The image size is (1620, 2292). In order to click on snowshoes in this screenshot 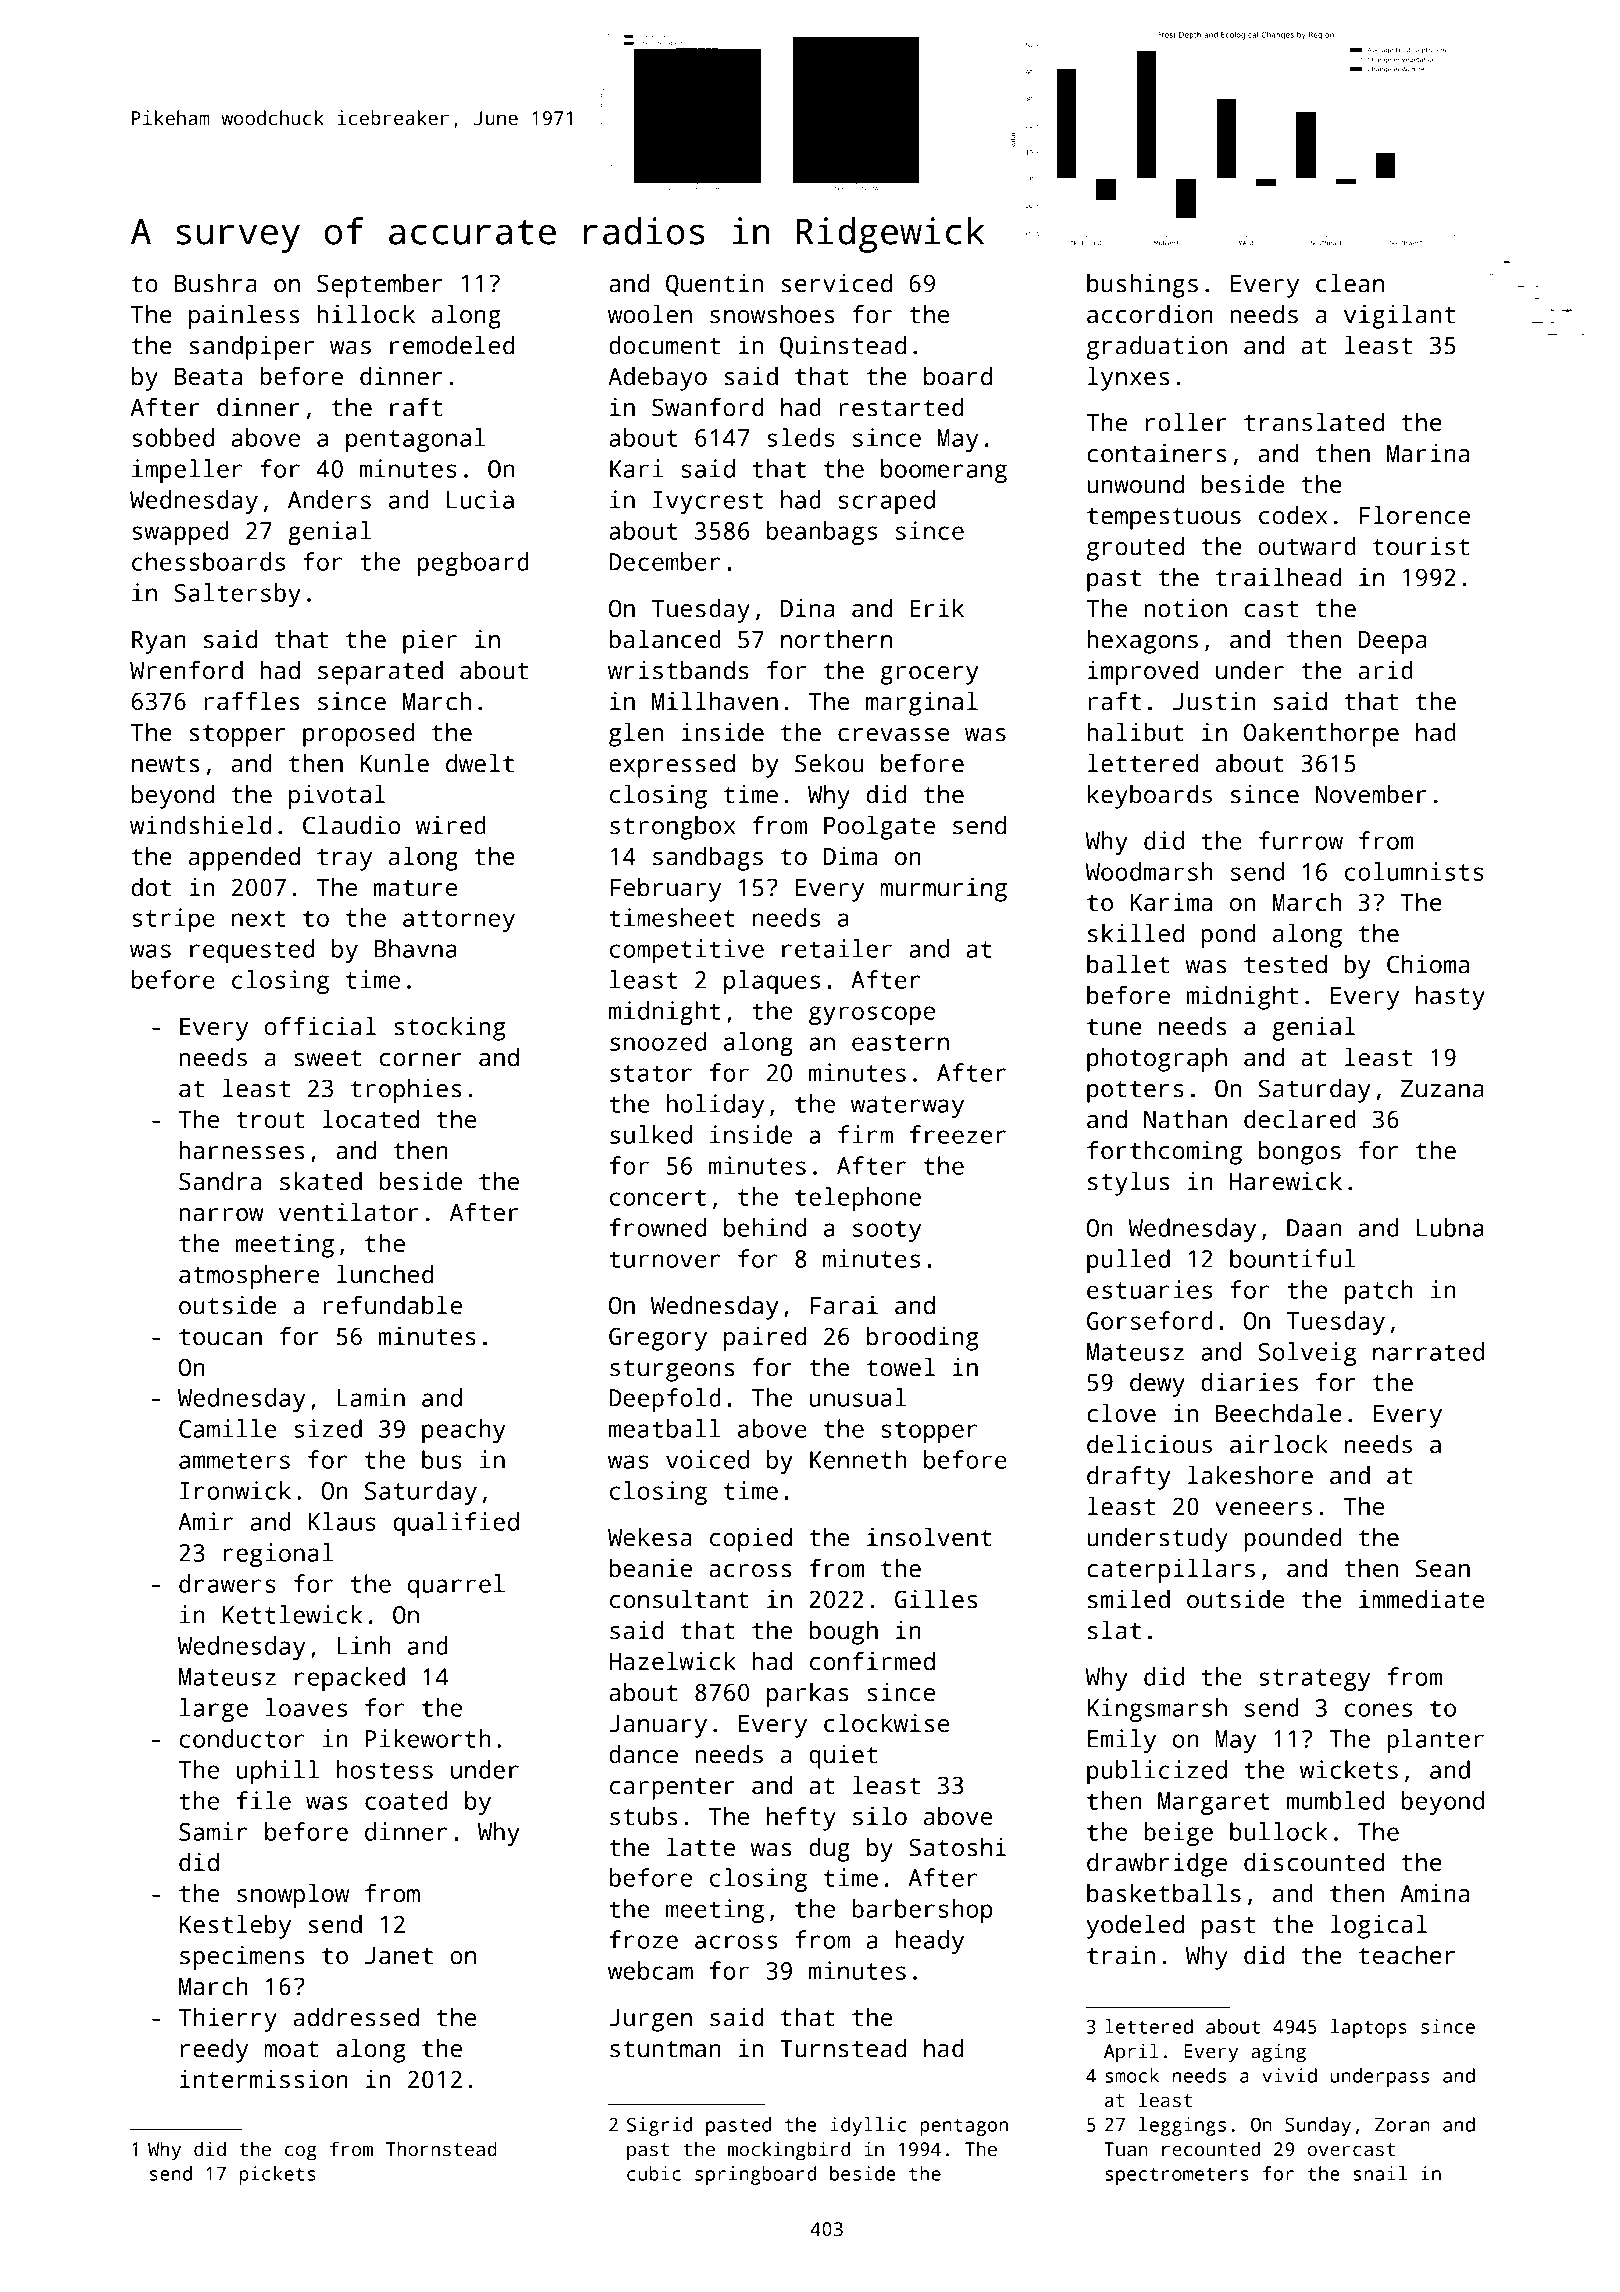, I will do `click(772, 314)`.
